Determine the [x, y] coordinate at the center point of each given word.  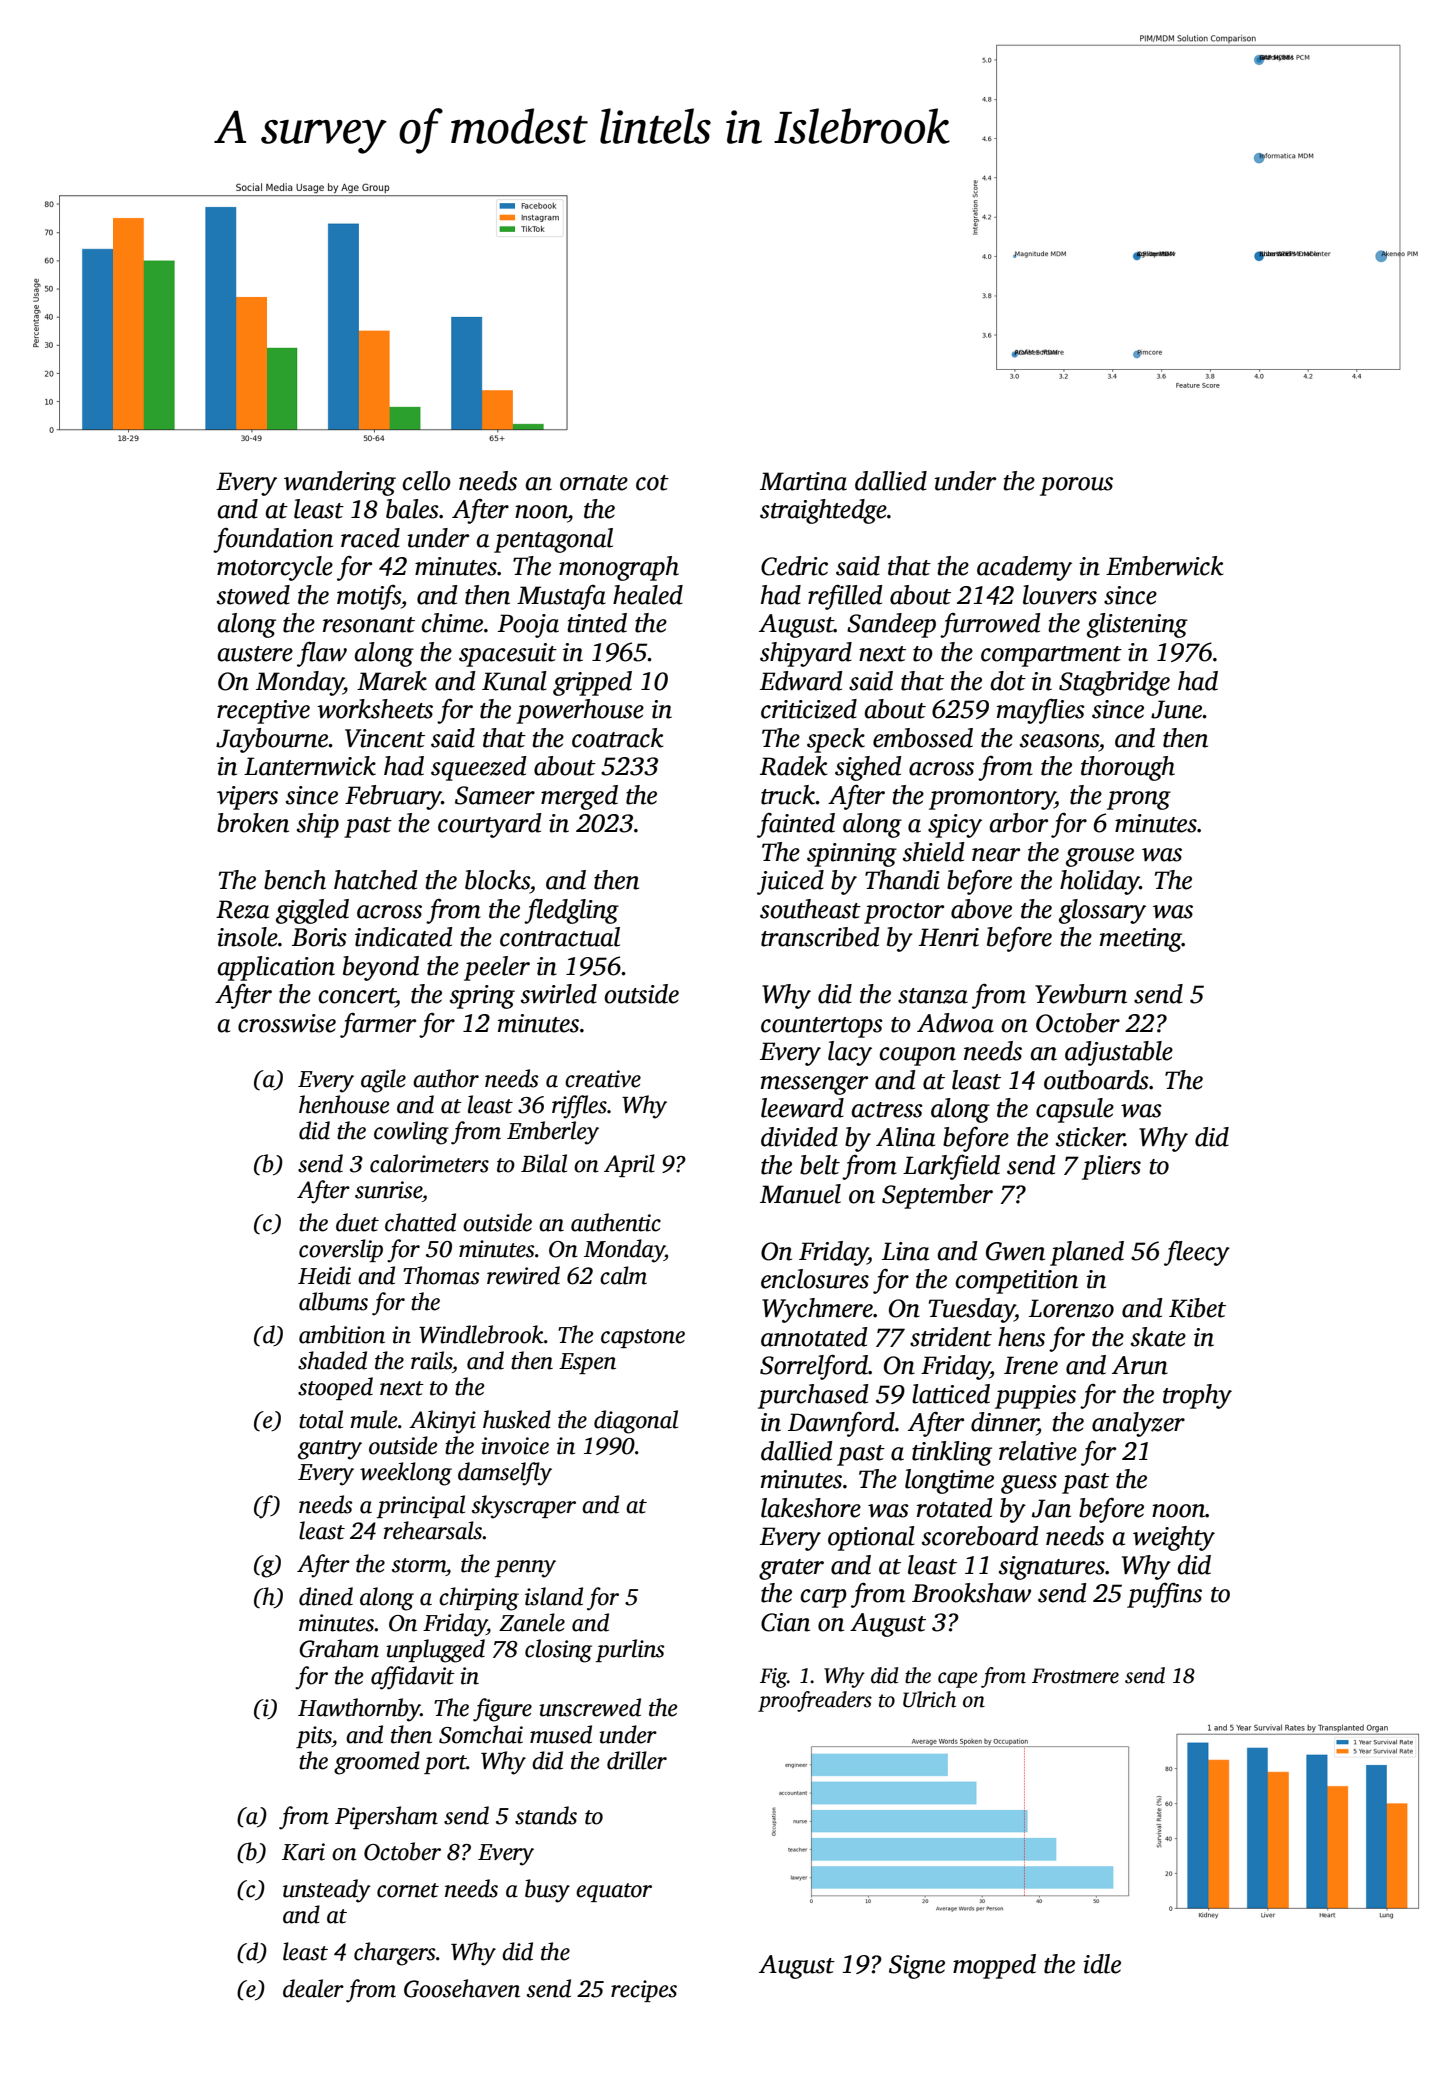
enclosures [815, 1279]
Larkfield [951, 1167]
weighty [1174, 1538]
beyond [381, 968]
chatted [420, 1222]
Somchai [481, 1734]
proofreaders [815, 1701]
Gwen [1015, 1251]
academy [1024, 568]
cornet [408, 1890]
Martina [803, 481]
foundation [273, 540]
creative [603, 1079]
